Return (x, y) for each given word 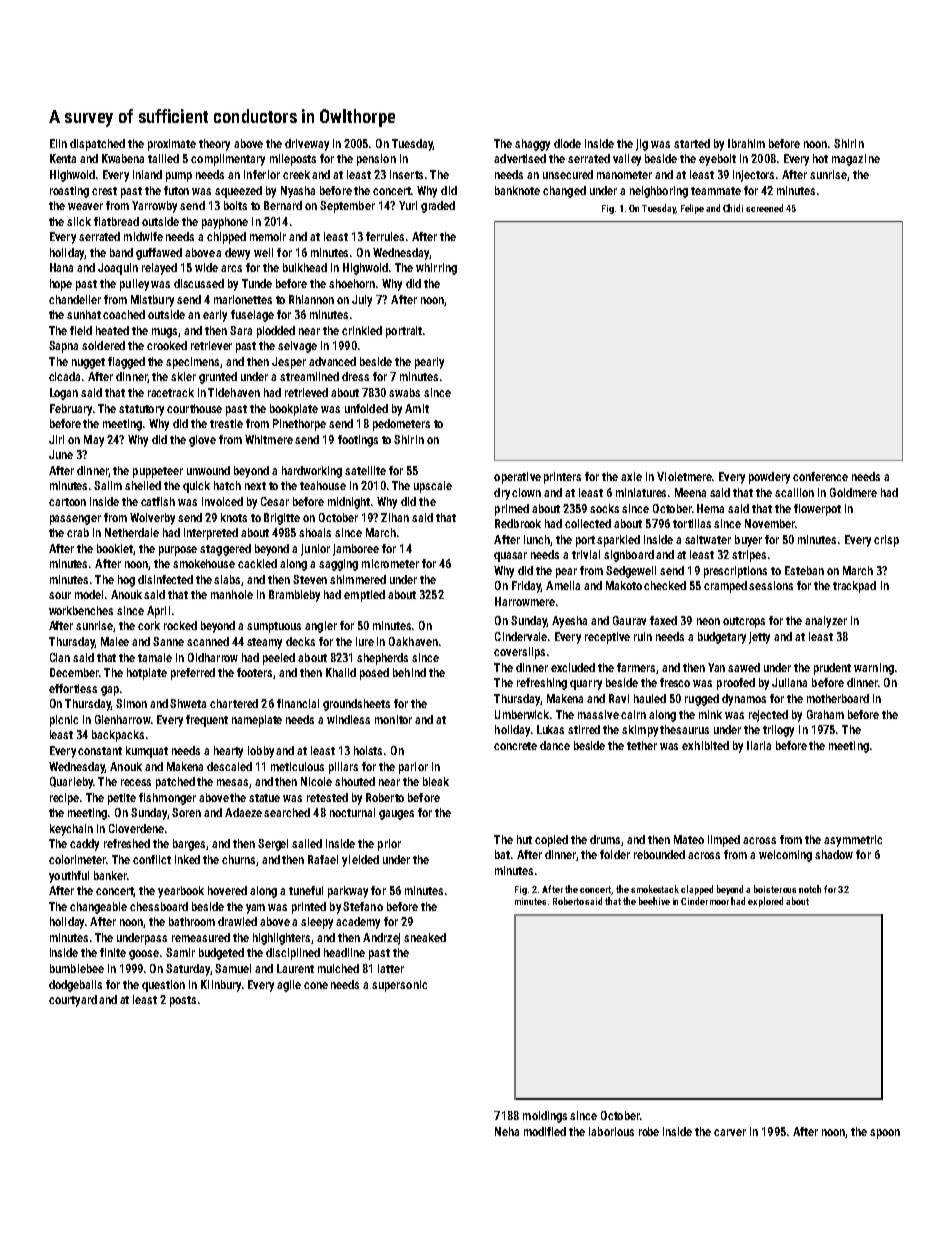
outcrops (744, 622)
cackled (257, 563)
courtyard (73, 1001)
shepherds (382, 659)
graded (438, 207)
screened (764, 208)
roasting (69, 192)
